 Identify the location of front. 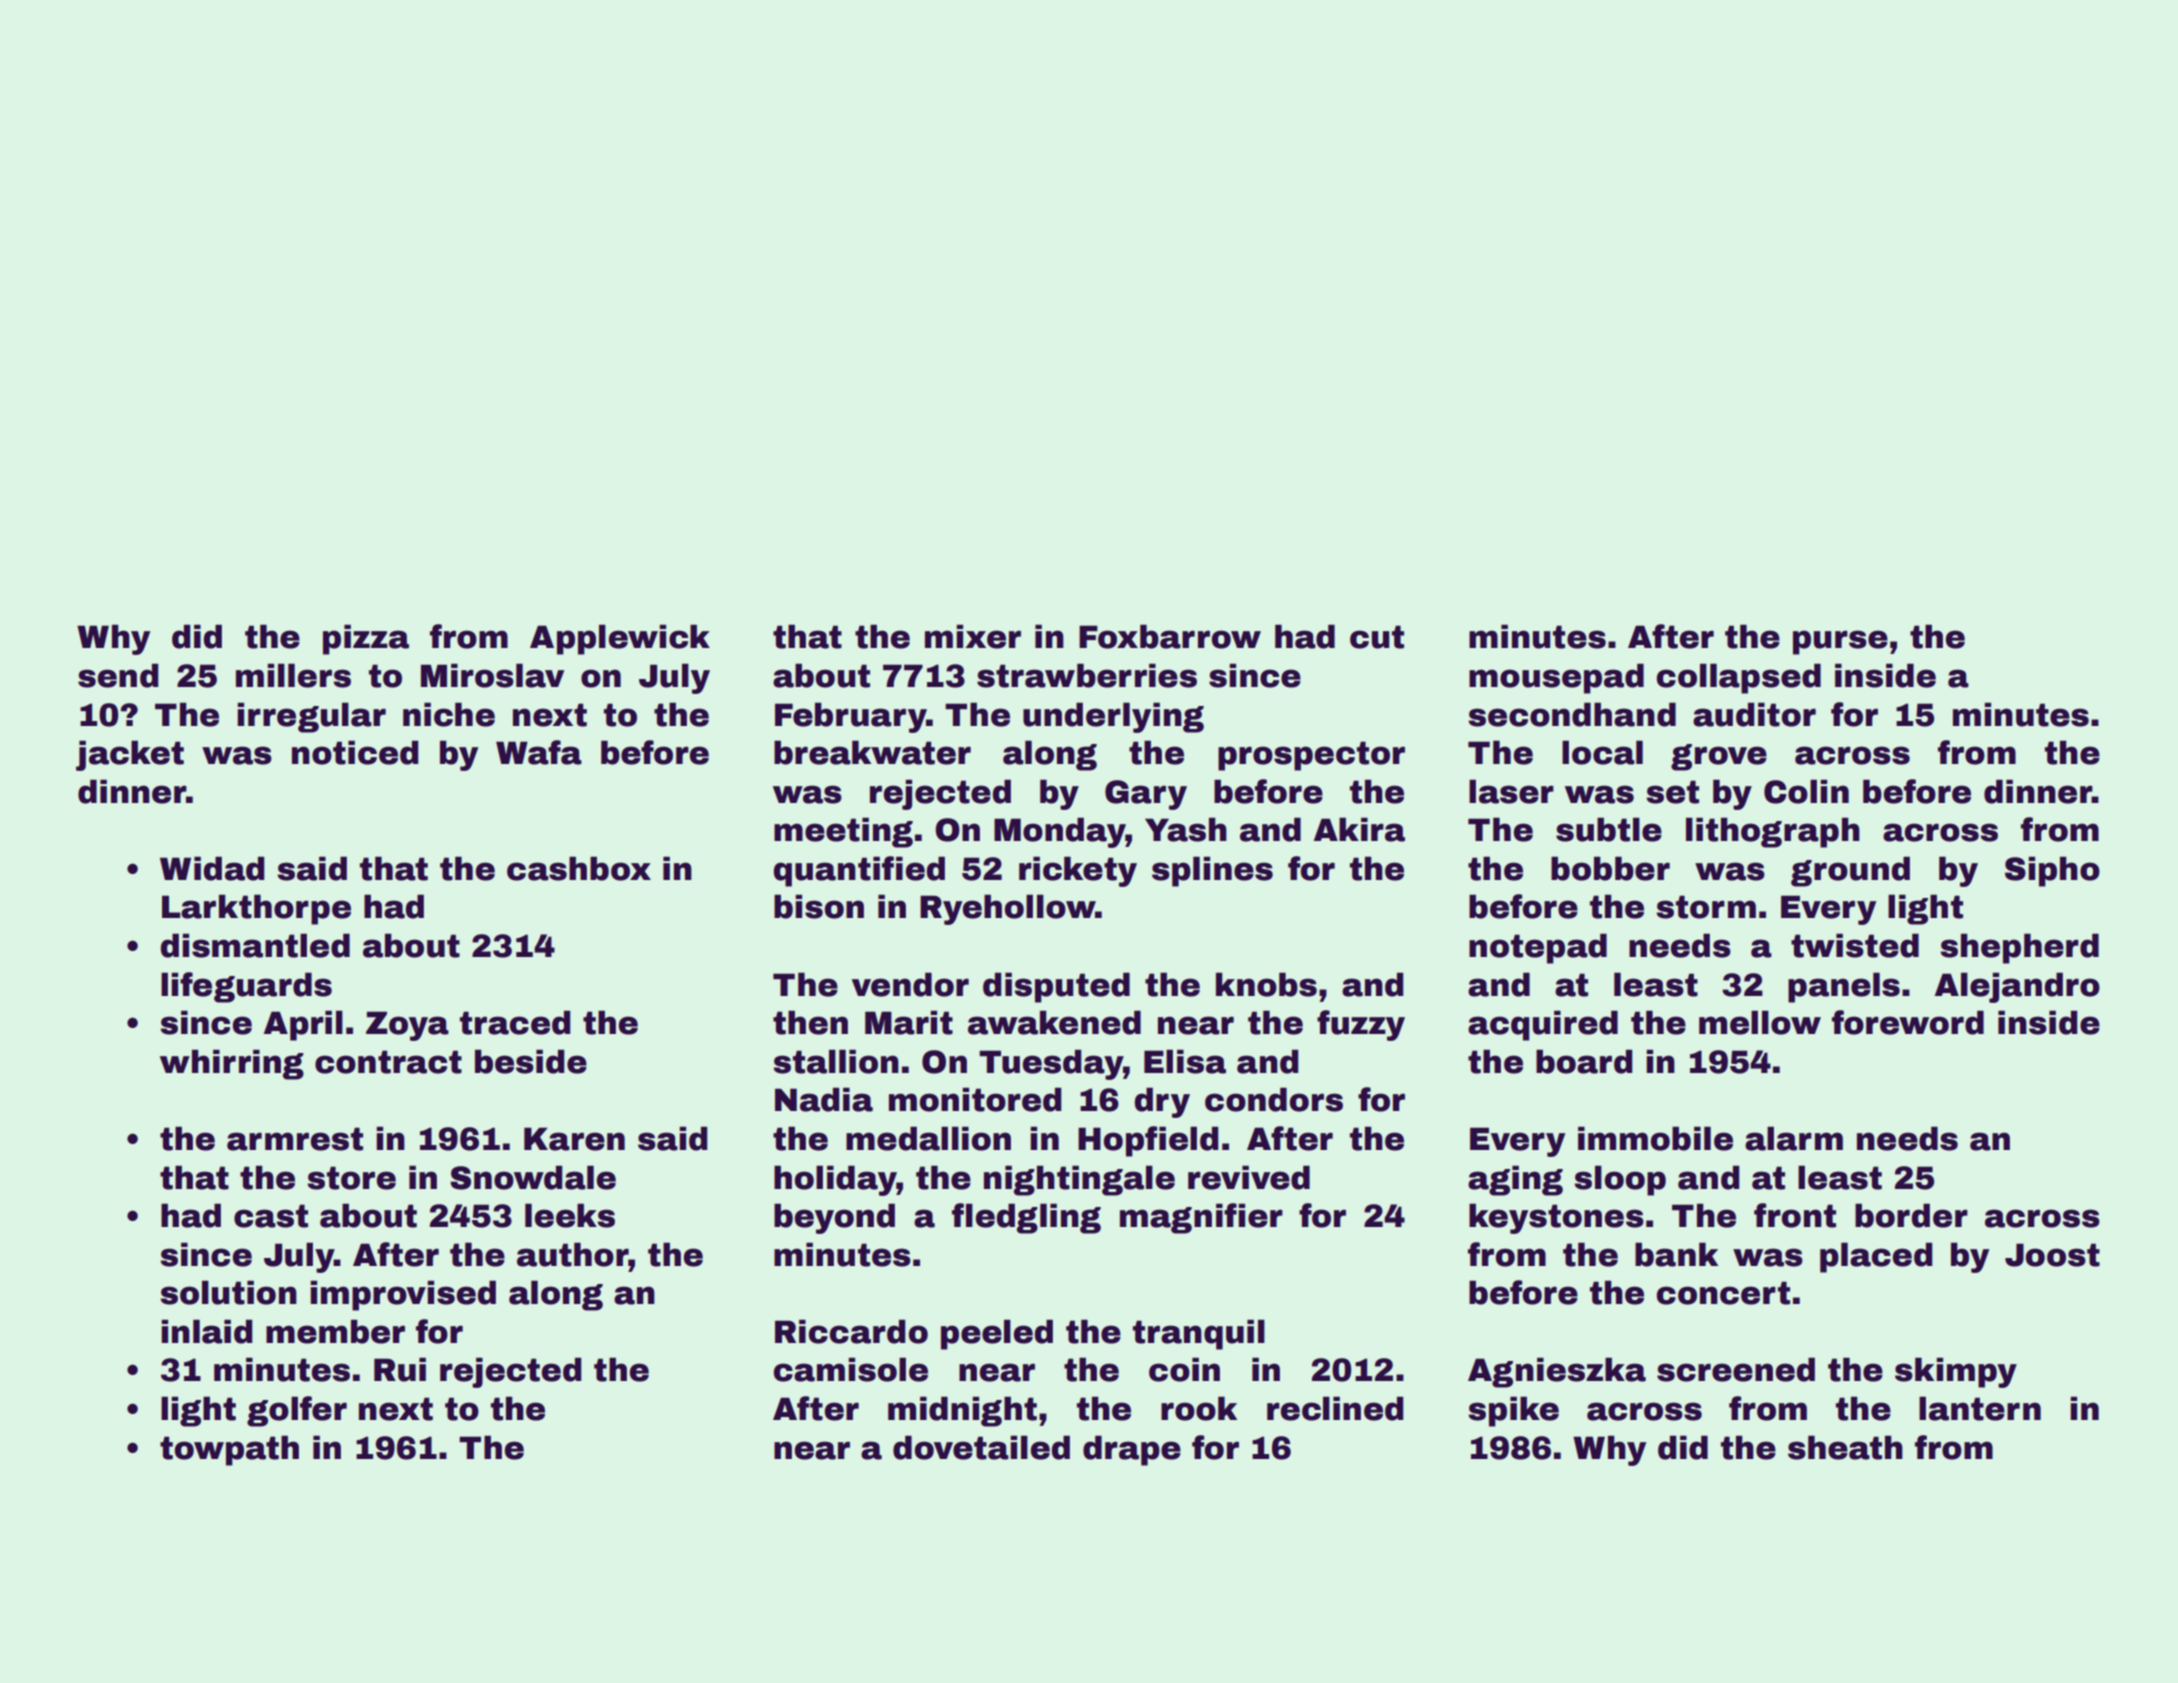
(1795, 1215).
